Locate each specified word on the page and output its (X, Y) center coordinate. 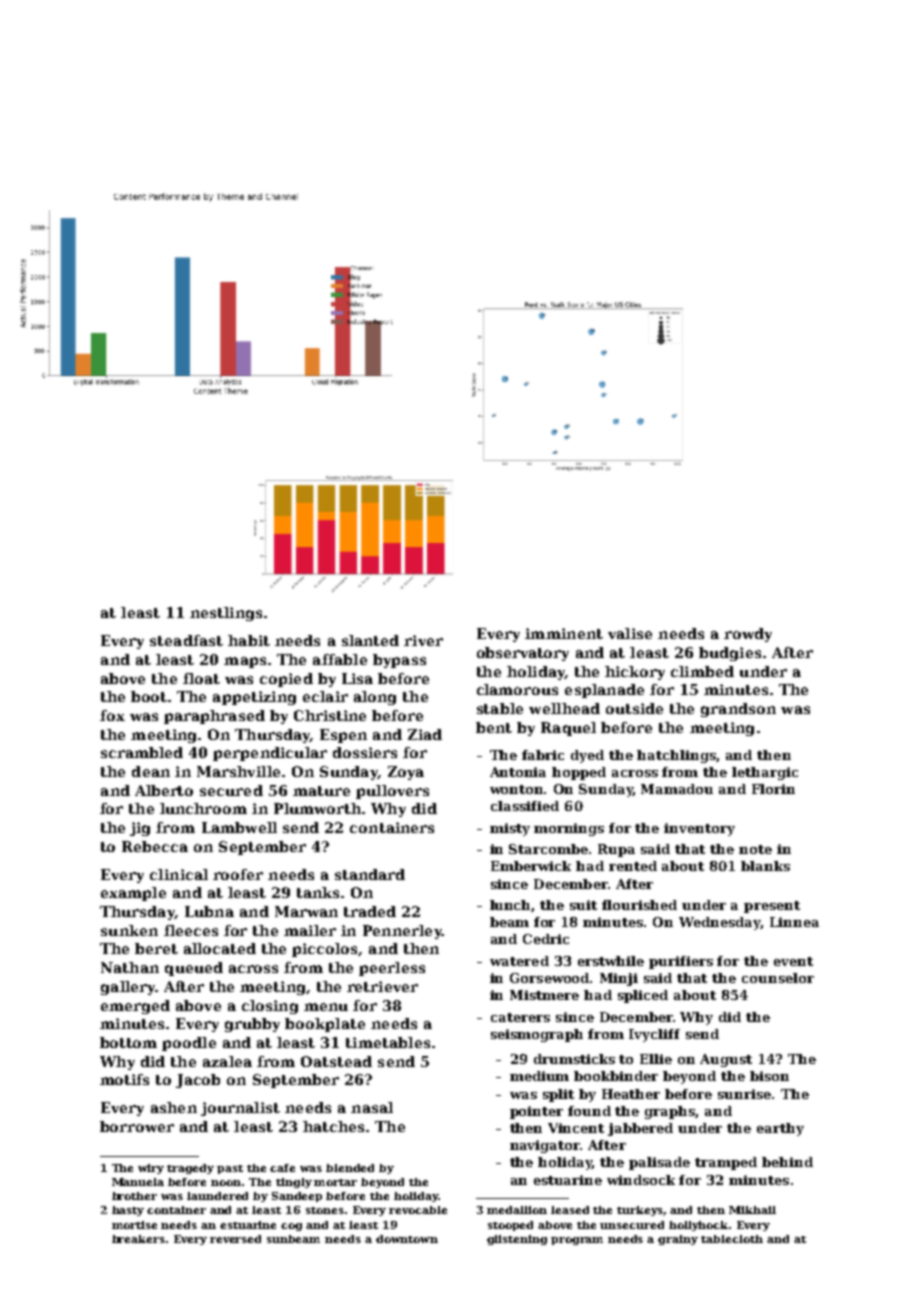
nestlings (226, 614)
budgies (730, 654)
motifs (124, 1079)
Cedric (546, 939)
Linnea (794, 922)
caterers (520, 1017)
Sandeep (297, 1197)
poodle (189, 1044)
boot (149, 696)
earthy (780, 1129)
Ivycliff (654, 1035)
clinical (179, 874)
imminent (564, 633)
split (558, 1095)
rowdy (748, 635)
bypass (399, 661)
